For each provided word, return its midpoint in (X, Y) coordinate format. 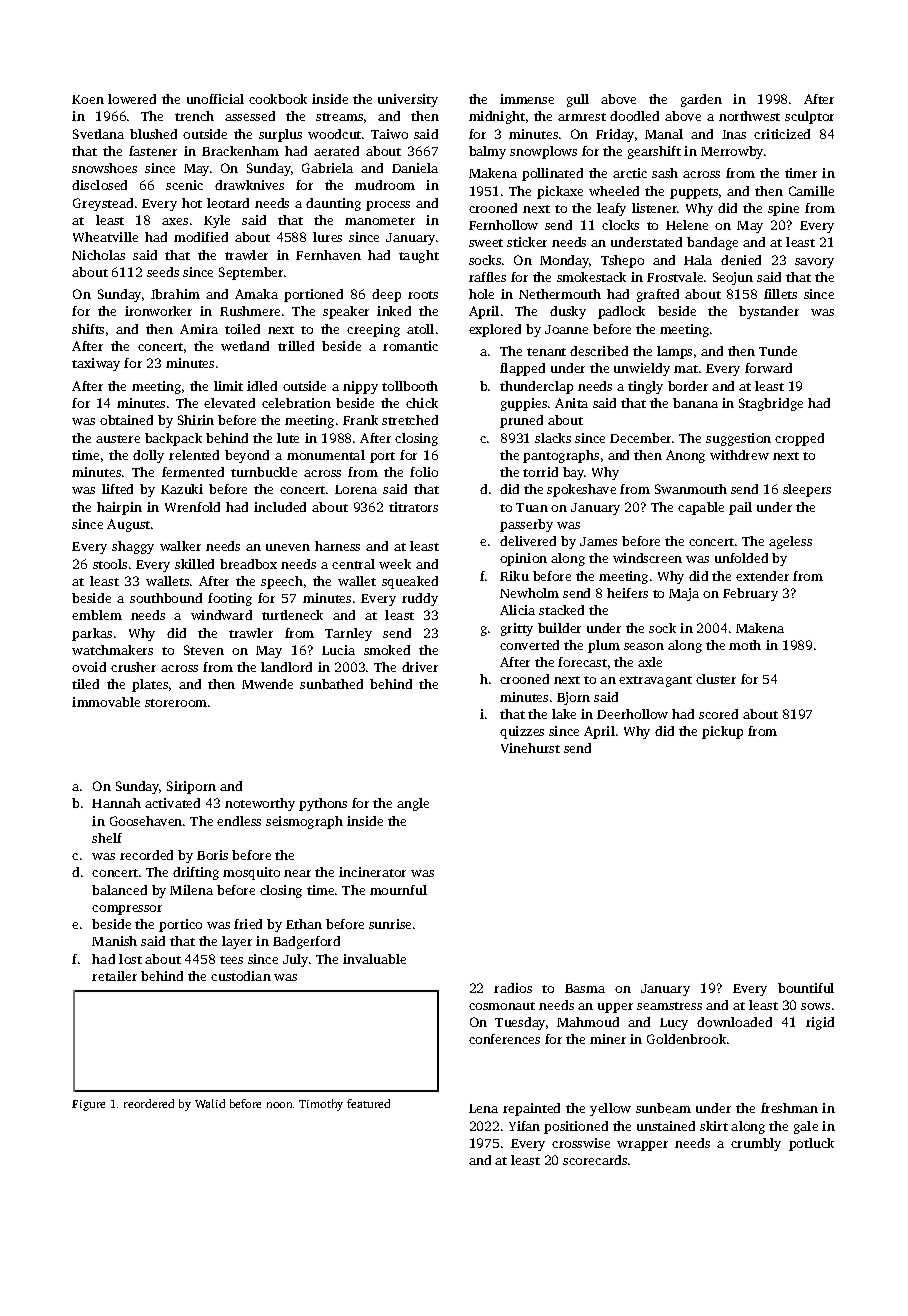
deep (386, 295)
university (408, 100)
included (280, 507)
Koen (88, 99)
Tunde (778, 351)
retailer (114, 976)
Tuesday (520, 1023)
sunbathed (331, 684)
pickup (722, 732)
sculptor (809, 117)
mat (686, 369)
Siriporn (191, 787)
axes (175, 221)
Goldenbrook (686, 1039)
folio (424, 472)
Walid (210, 1103)
